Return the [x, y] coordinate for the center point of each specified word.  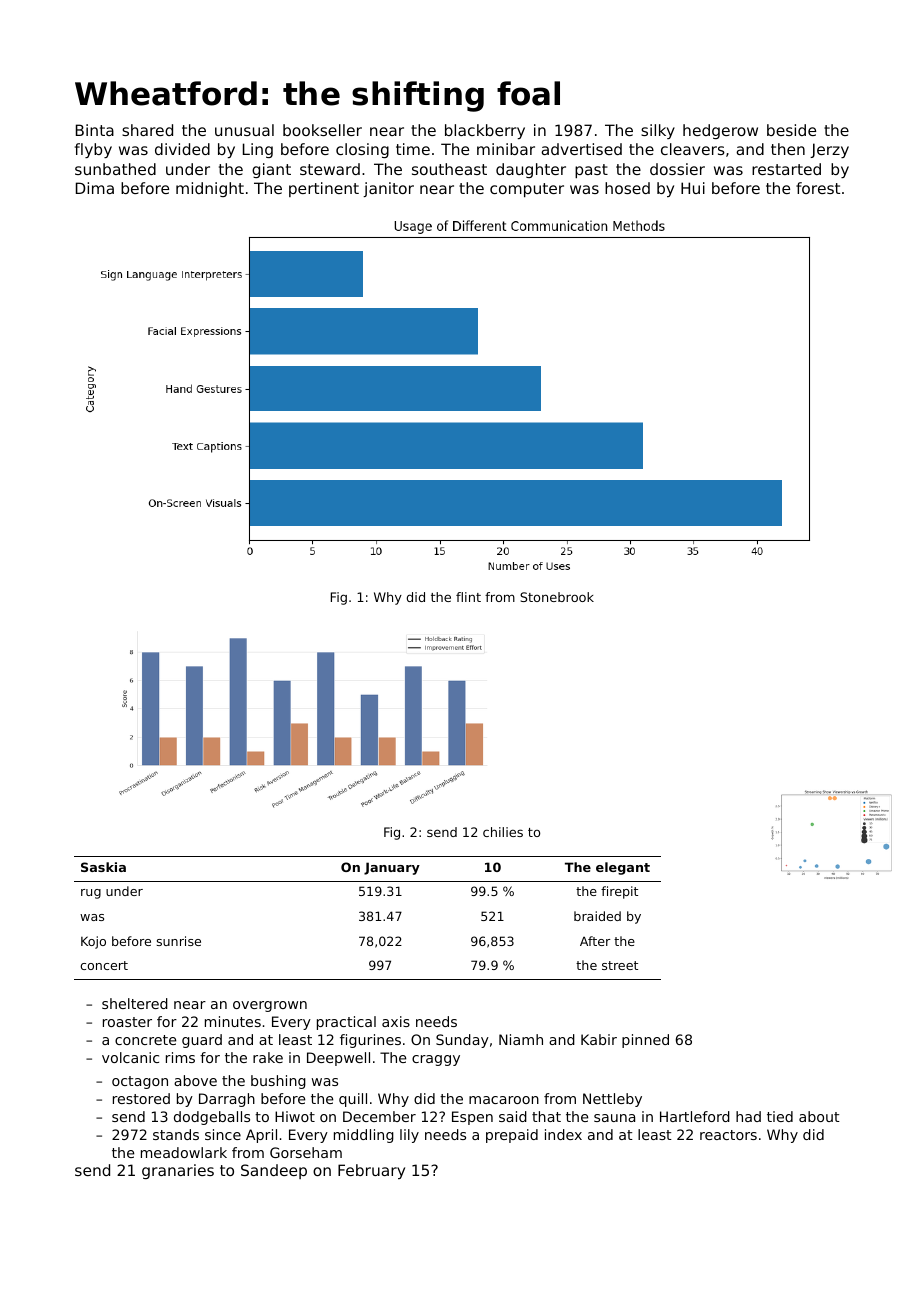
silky [658, 131]
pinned [645, 1041]
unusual [244, 130]
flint [468, 597]
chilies [503, 832]
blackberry [485, 131]
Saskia [103, 867]
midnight [210, 189]
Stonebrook [557, 597]
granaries [178, 1171]
